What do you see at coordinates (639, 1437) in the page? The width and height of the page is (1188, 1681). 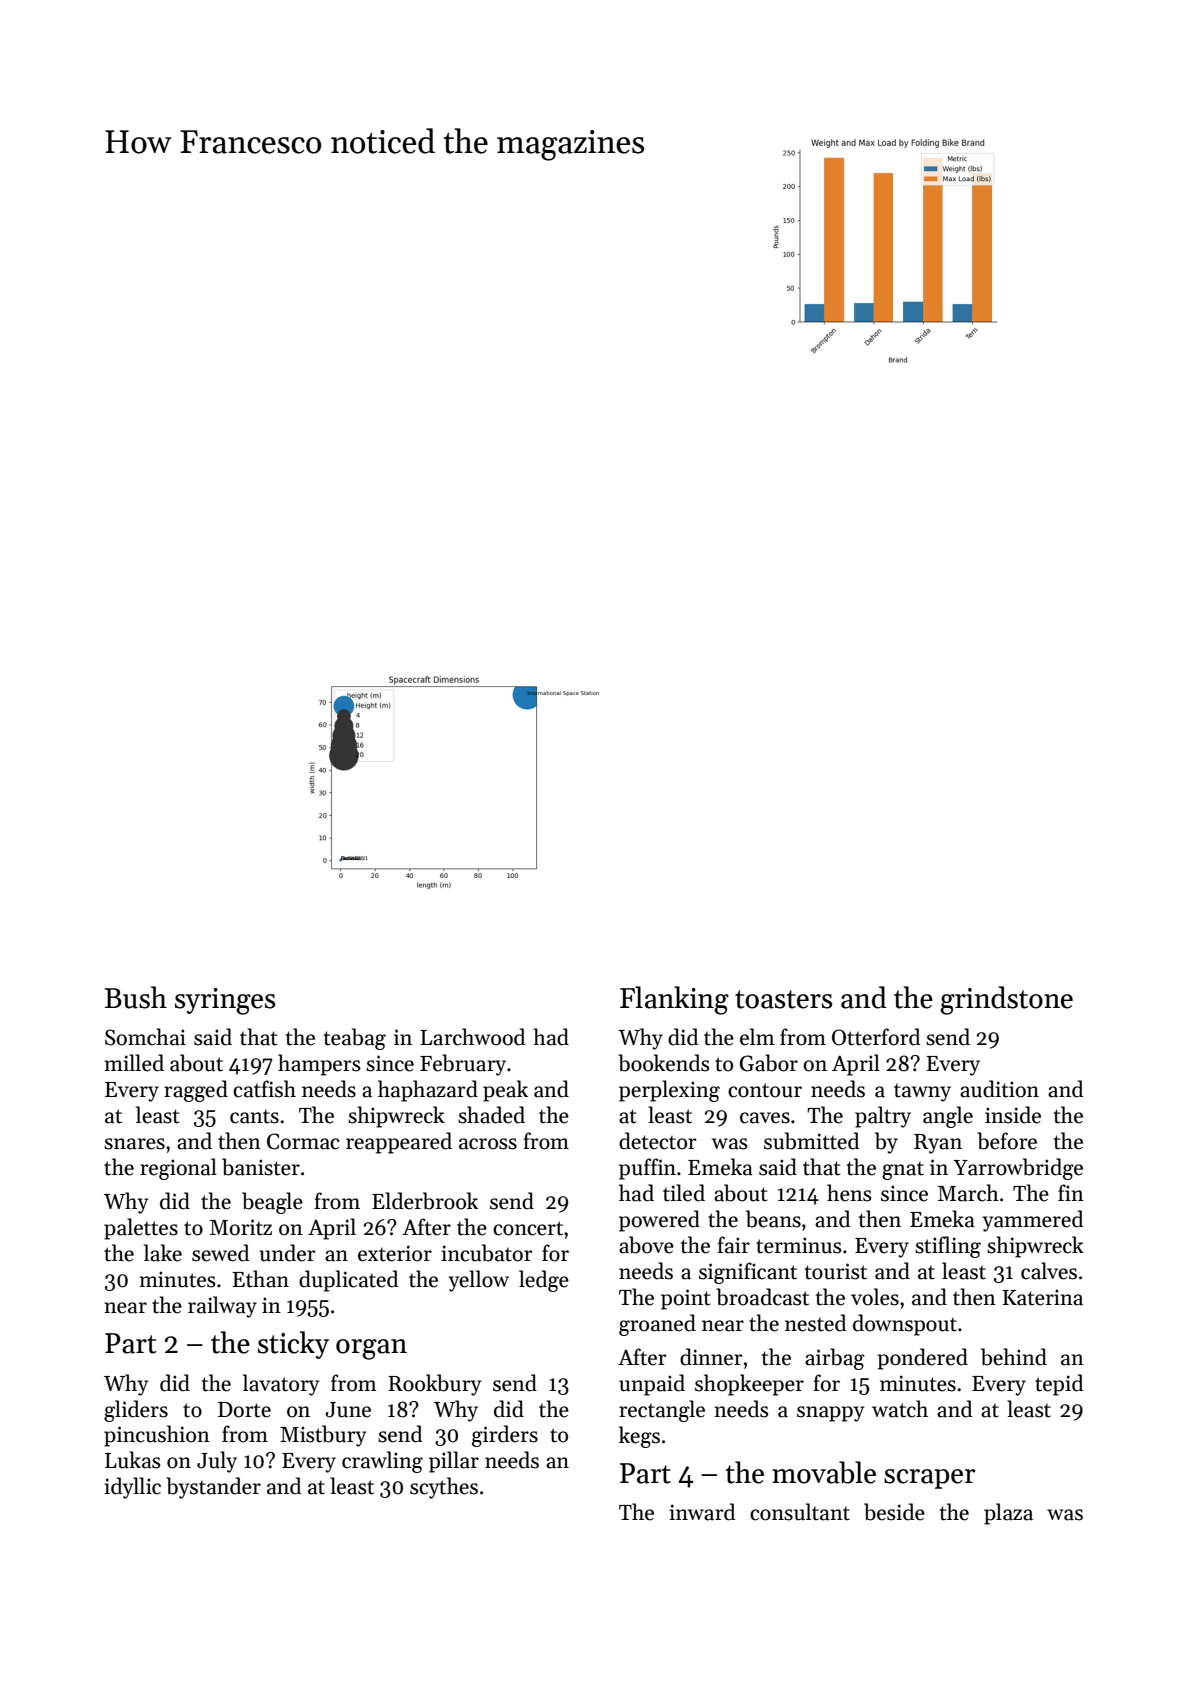 I see `kegs` at bounding box center [639, 1437].
